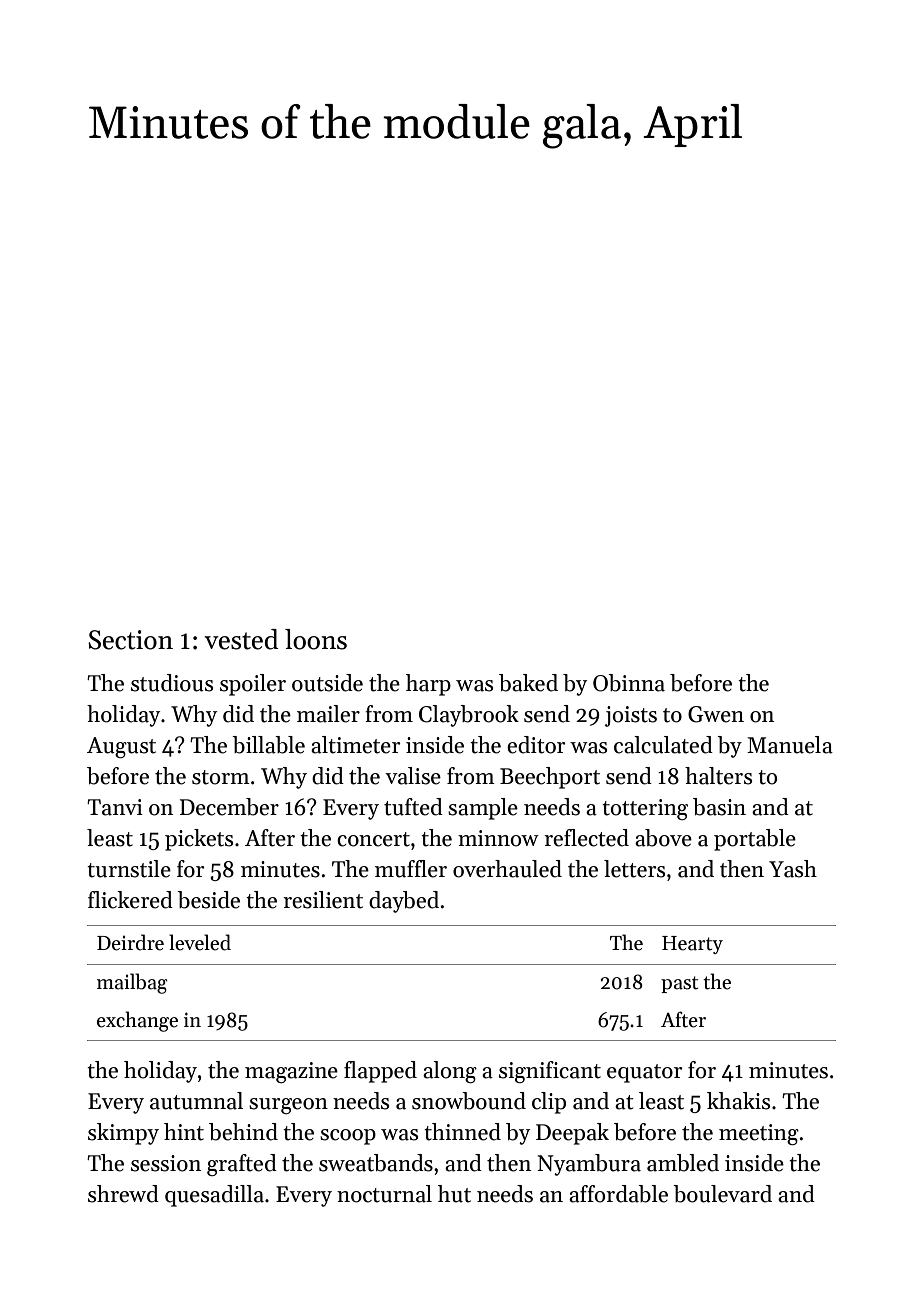  What do you see at coordinates (790, 745) in the screenshot?
I see `Manuela` at bounding box center [790, 745].
